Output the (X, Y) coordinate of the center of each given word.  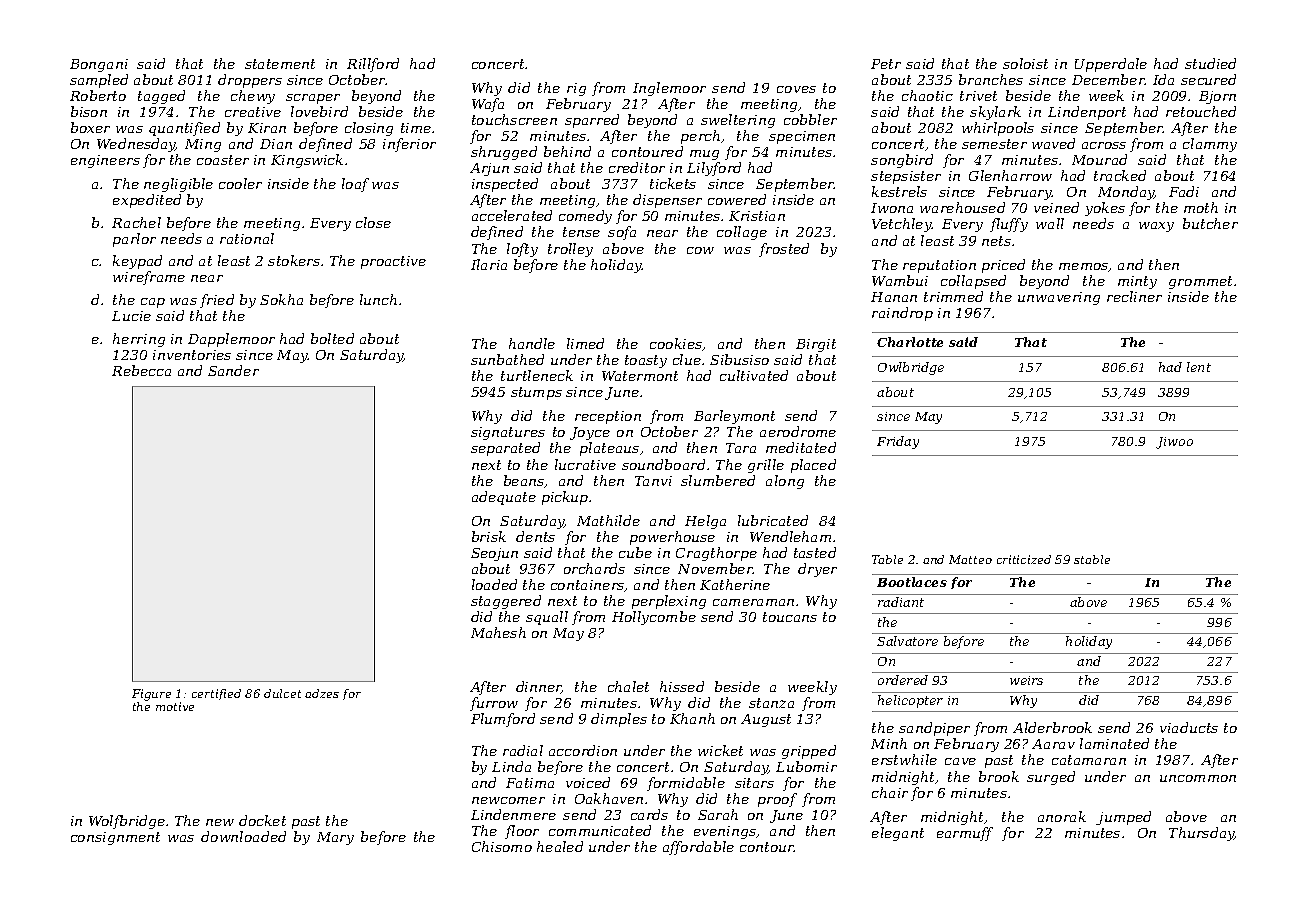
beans (524, 481)
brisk (489, 536)
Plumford (503, 720)
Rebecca (141, 370)
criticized (1024, 559)
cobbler (810, 119)
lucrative (585, 464)
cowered (737, 199)
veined (1056, 207)
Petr (886, 64)
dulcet (282, 693)
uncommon (1198, 778)
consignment (115, 838)
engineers (105, 161)
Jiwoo (1174, 443)
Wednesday (136, 145)
